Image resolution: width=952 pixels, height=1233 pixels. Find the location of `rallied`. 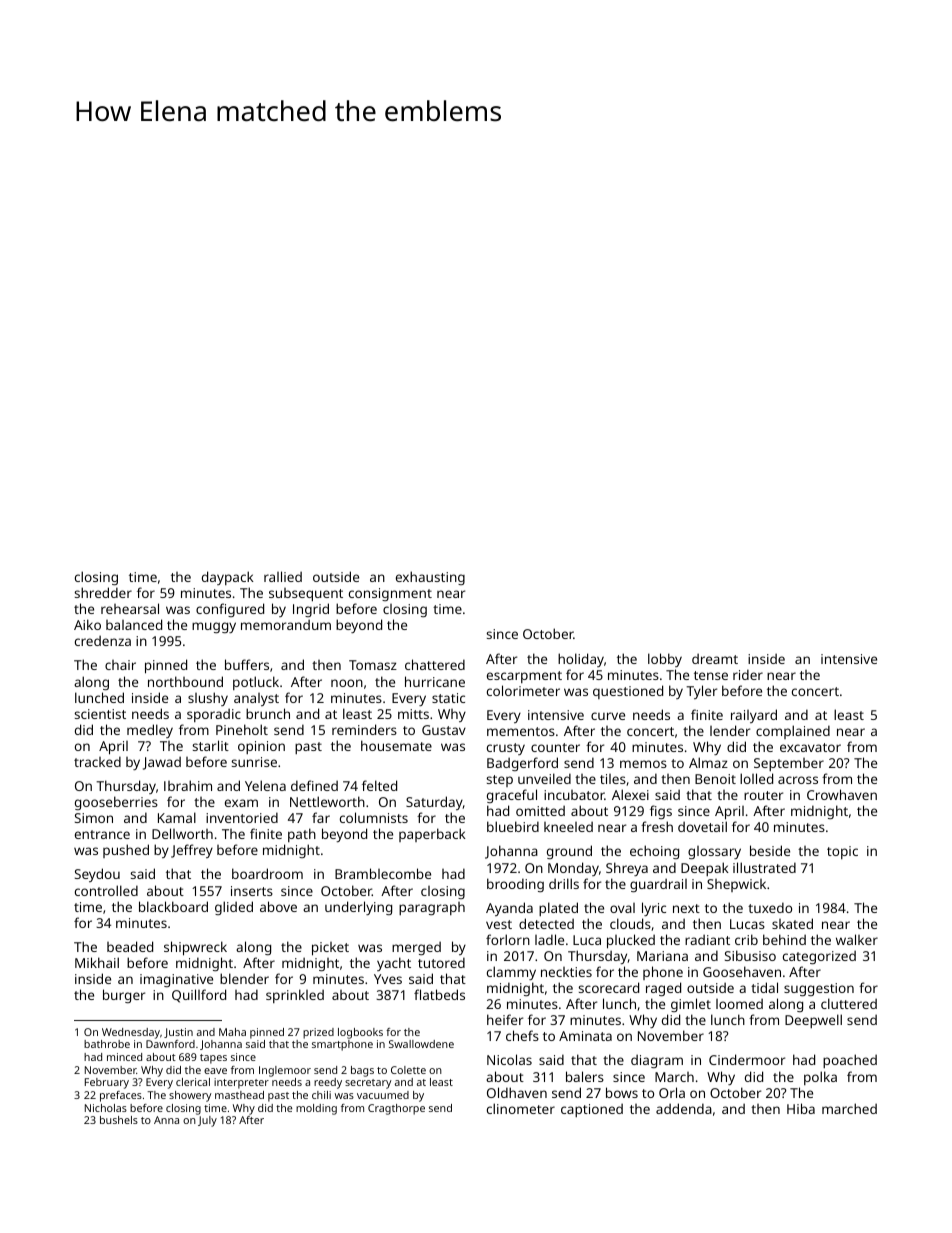

rallied is located at coordinates (283, 576).
